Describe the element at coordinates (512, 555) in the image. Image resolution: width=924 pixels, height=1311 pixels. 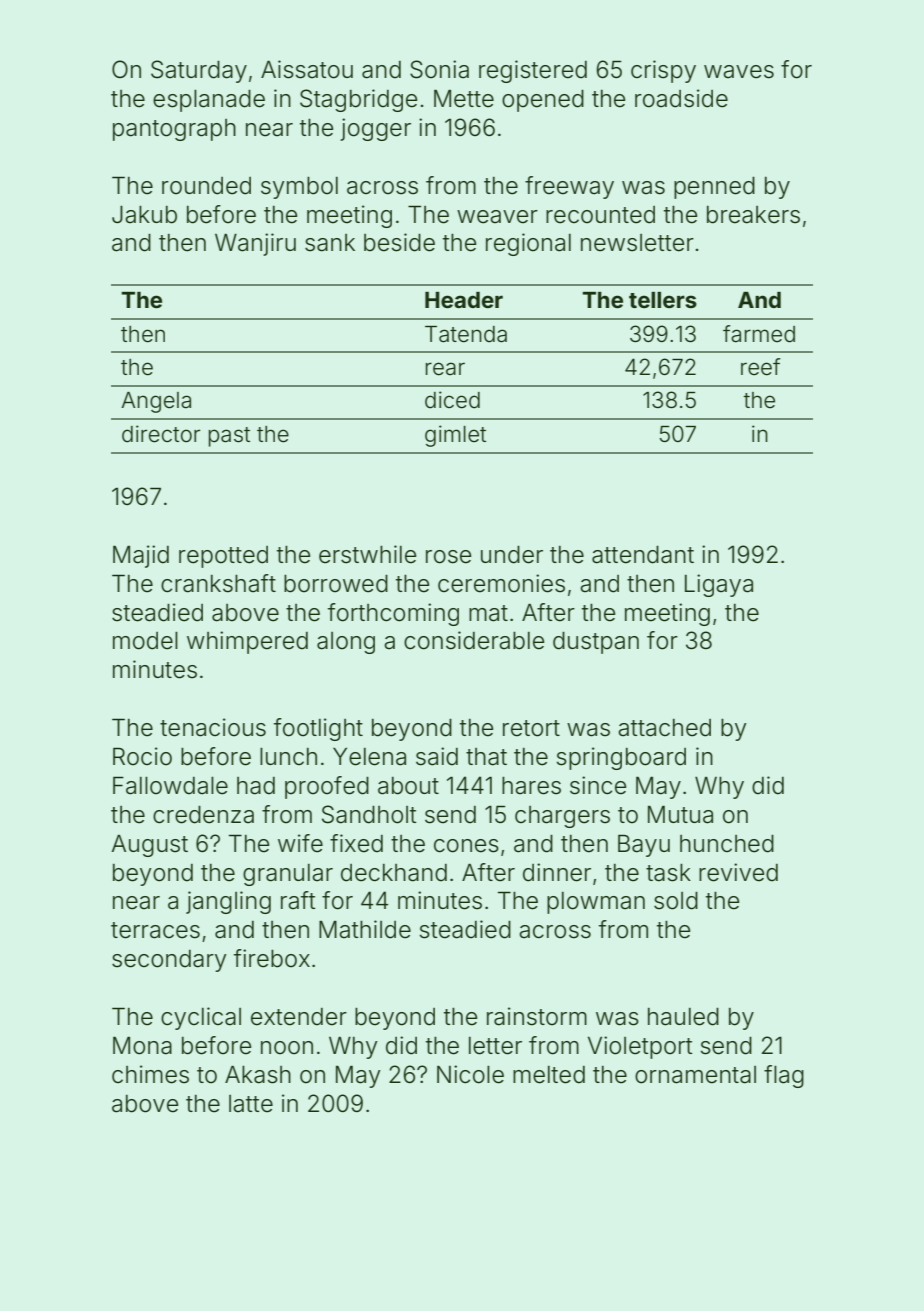
I see `under` at that location.
